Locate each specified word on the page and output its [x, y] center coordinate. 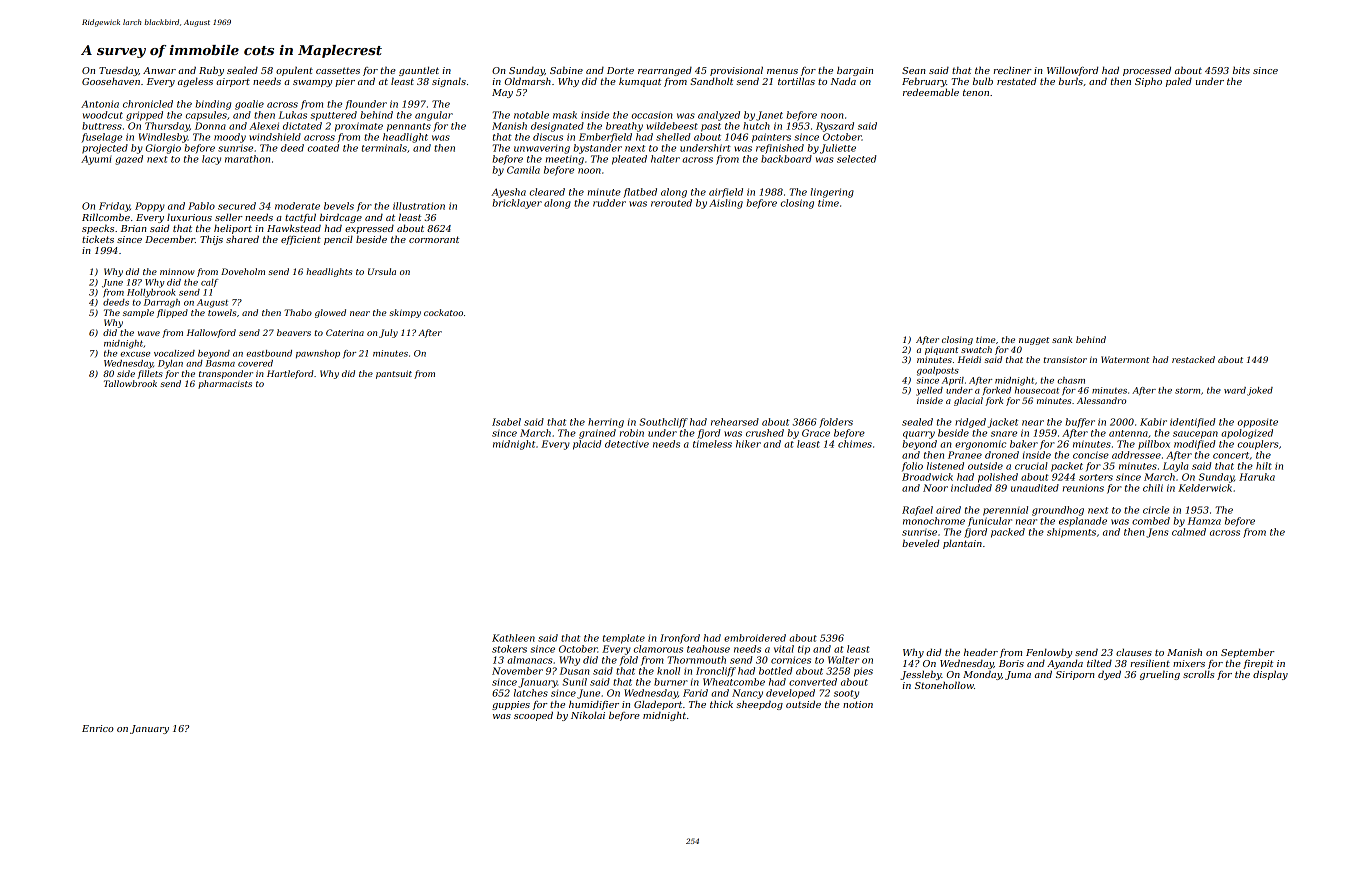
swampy [312, 83]
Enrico [98, 728]
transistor [1065, 360]
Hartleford [290, 374]
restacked [1193, 359]
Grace [816, 433]
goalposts [938, 371]
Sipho [1148, 82]
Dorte [620, 70]
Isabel [506, 422]
